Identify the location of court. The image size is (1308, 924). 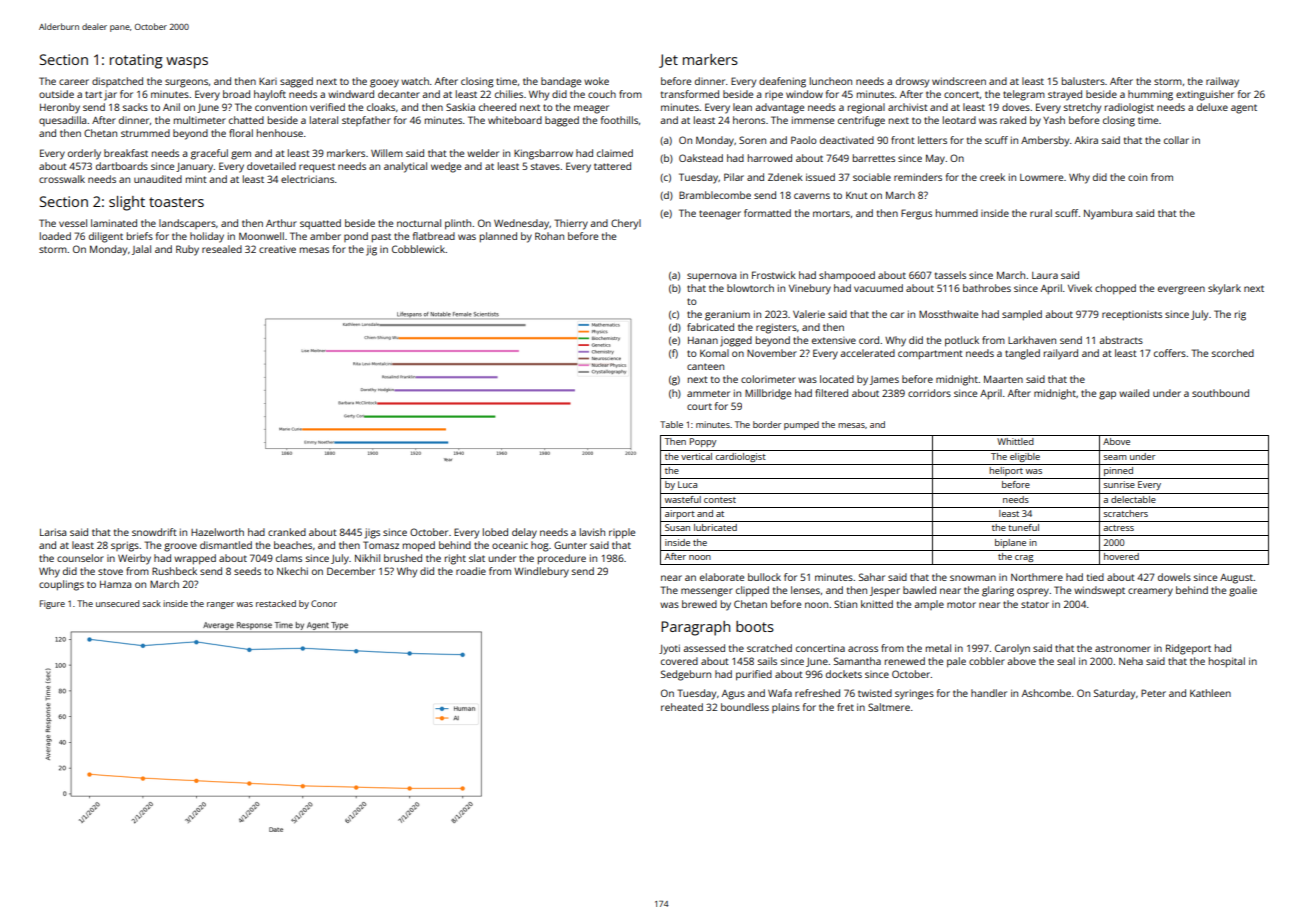
(699, 406).
